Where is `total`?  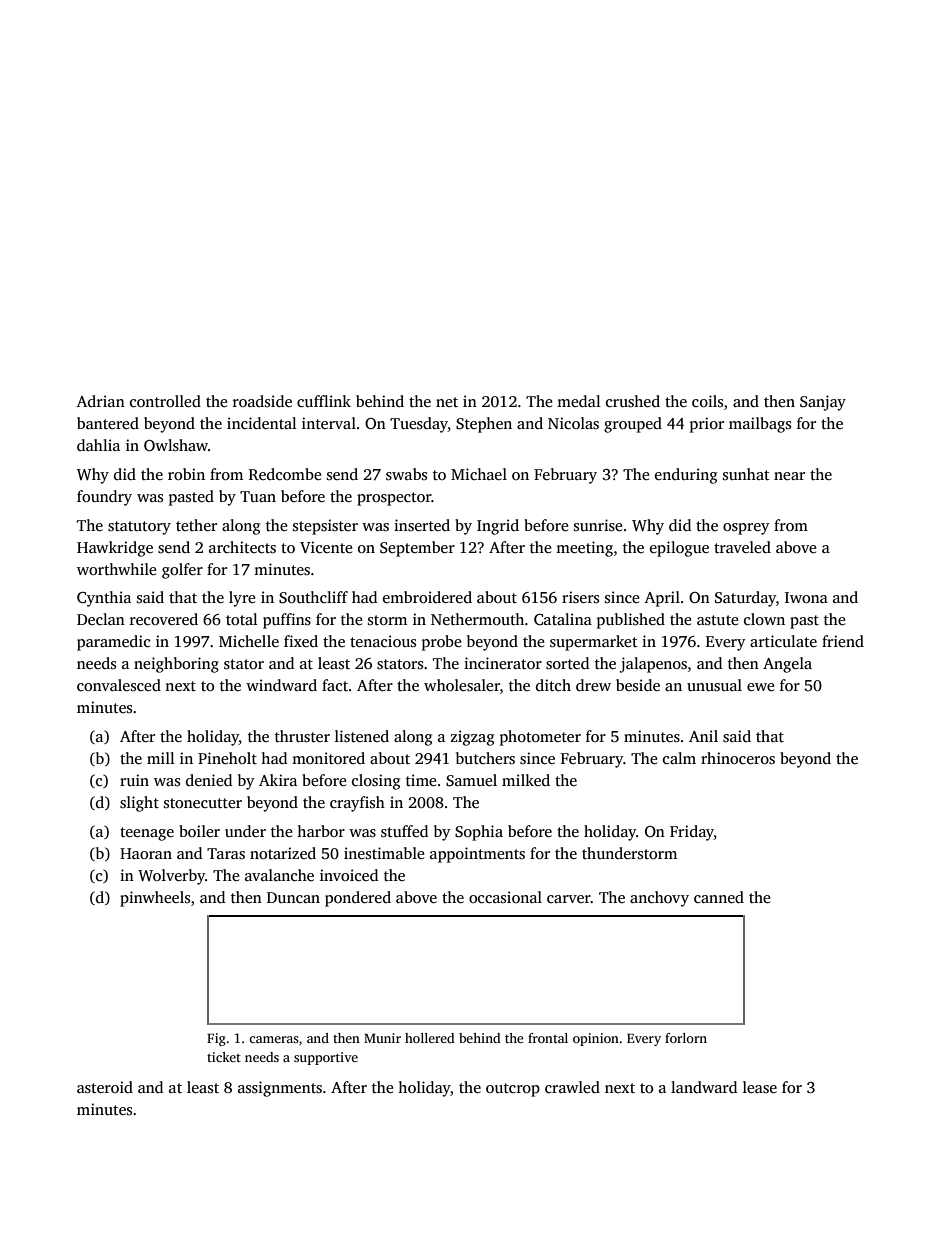
total is located at coordinates (242, 619).
